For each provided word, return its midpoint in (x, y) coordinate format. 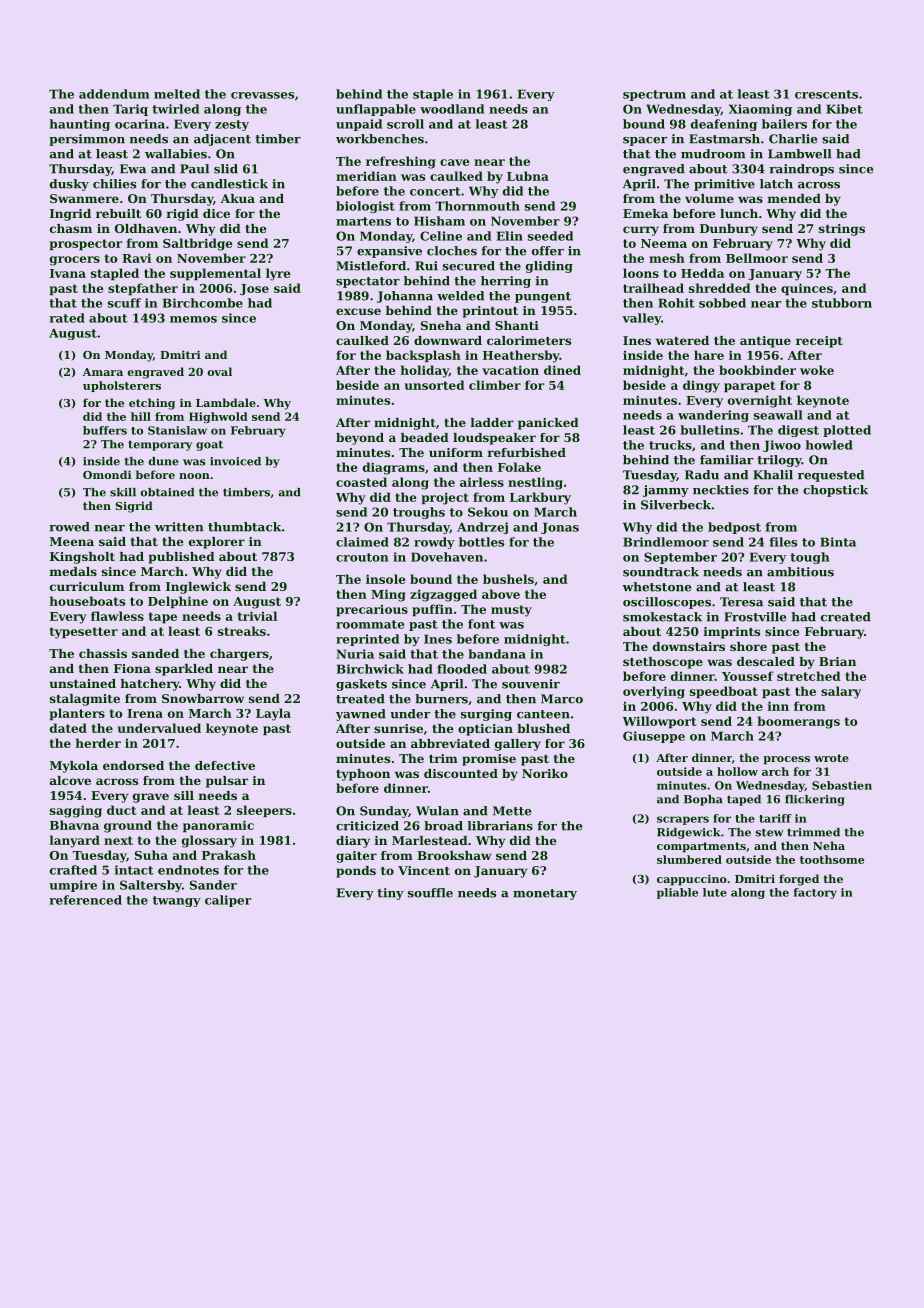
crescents (826, 94)
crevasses (262, 95)
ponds (356, 872)
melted (177, 94)
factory (815, 893)
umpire (73, 886)
